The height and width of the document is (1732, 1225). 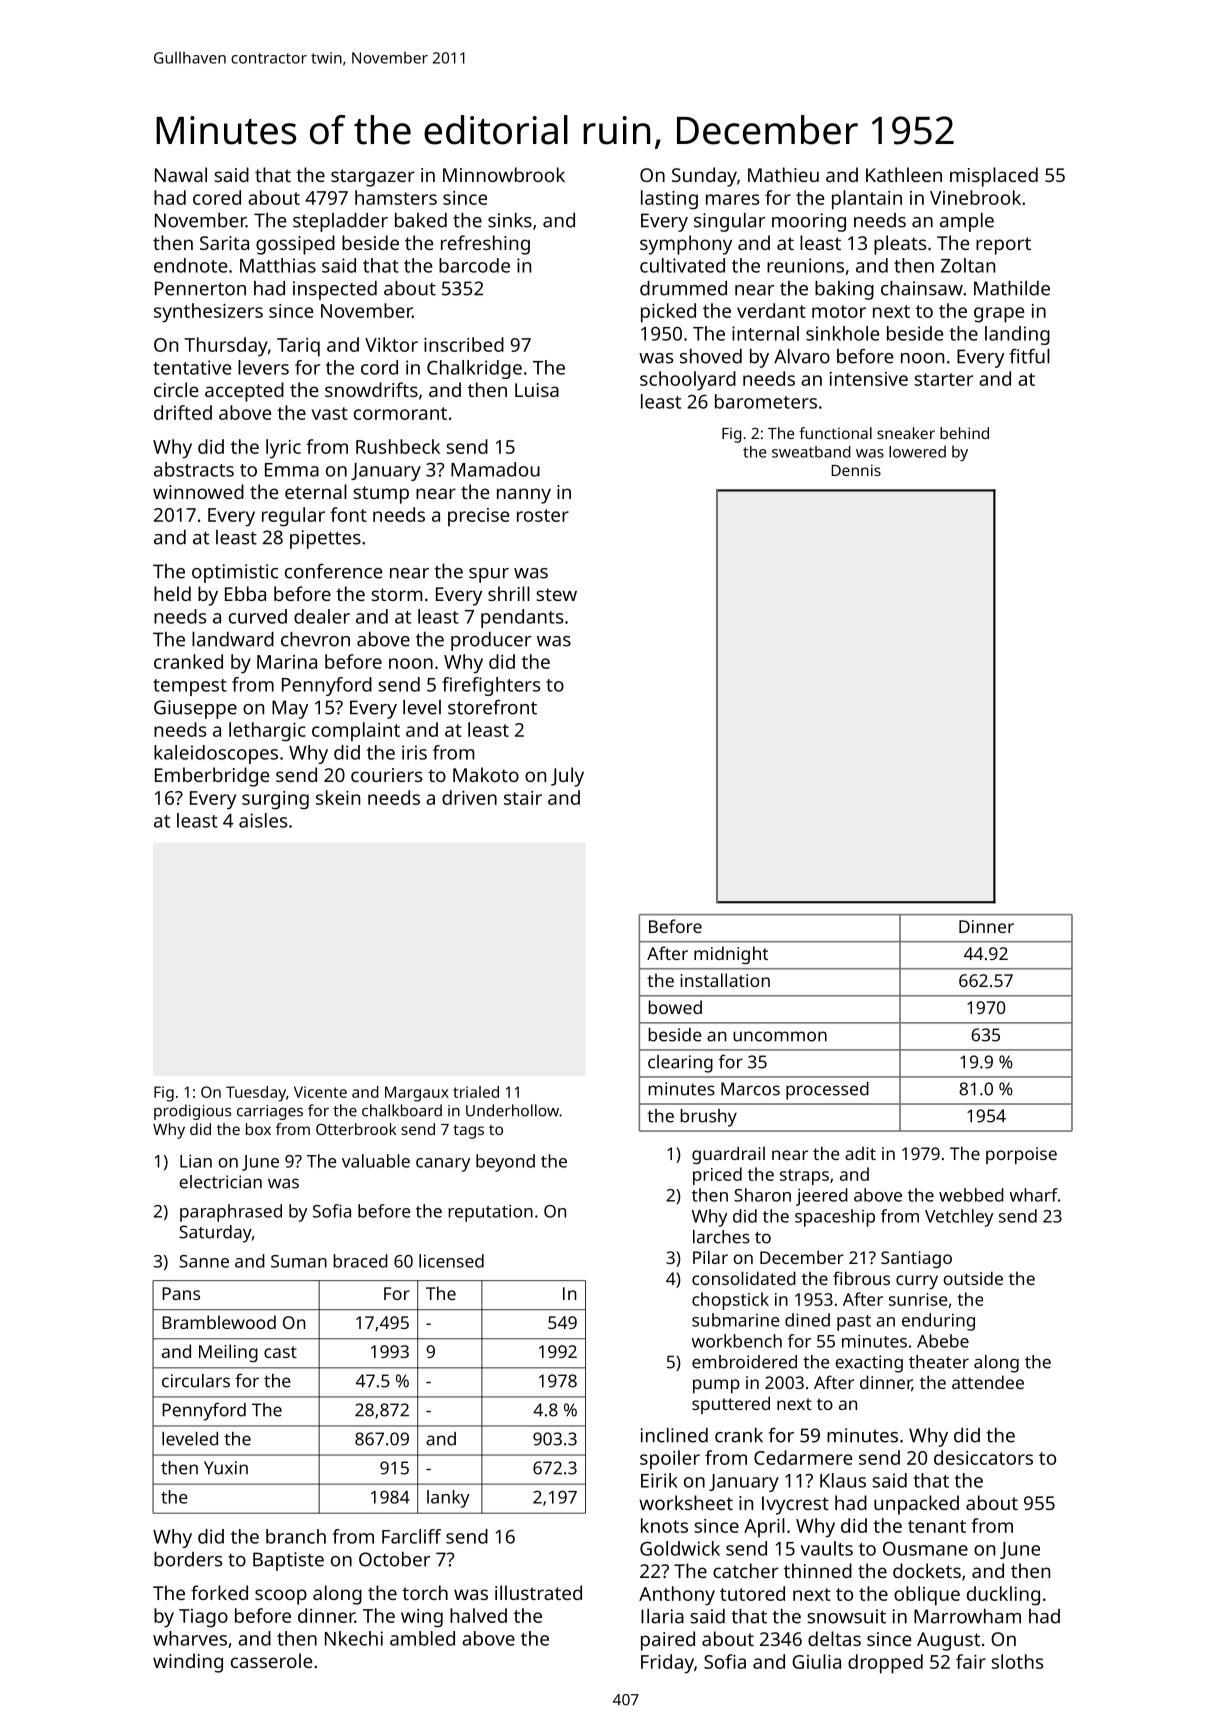 I want to click on stepladder, so click(x=340, y=222).
